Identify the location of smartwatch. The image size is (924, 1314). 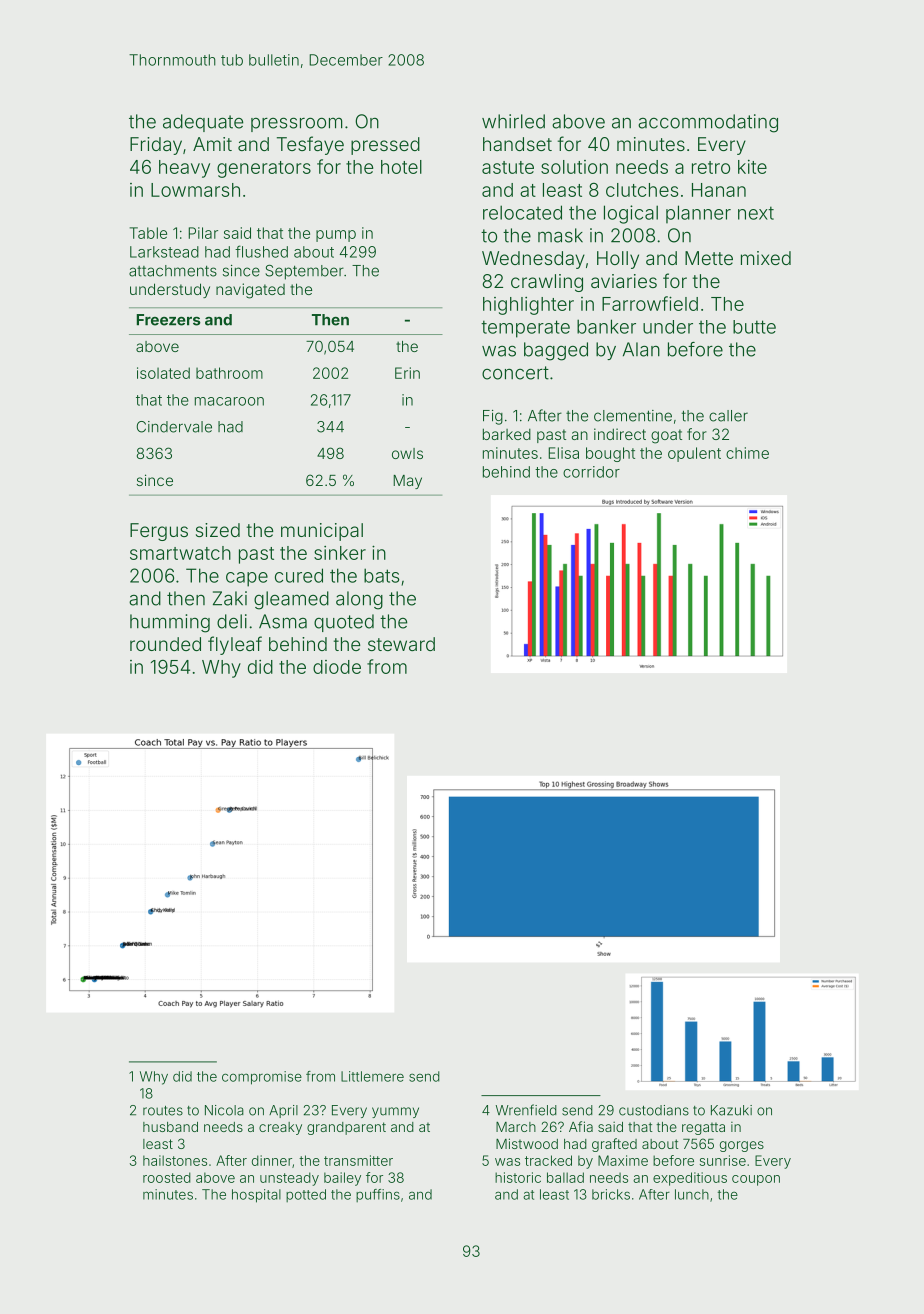
(180, 553).
